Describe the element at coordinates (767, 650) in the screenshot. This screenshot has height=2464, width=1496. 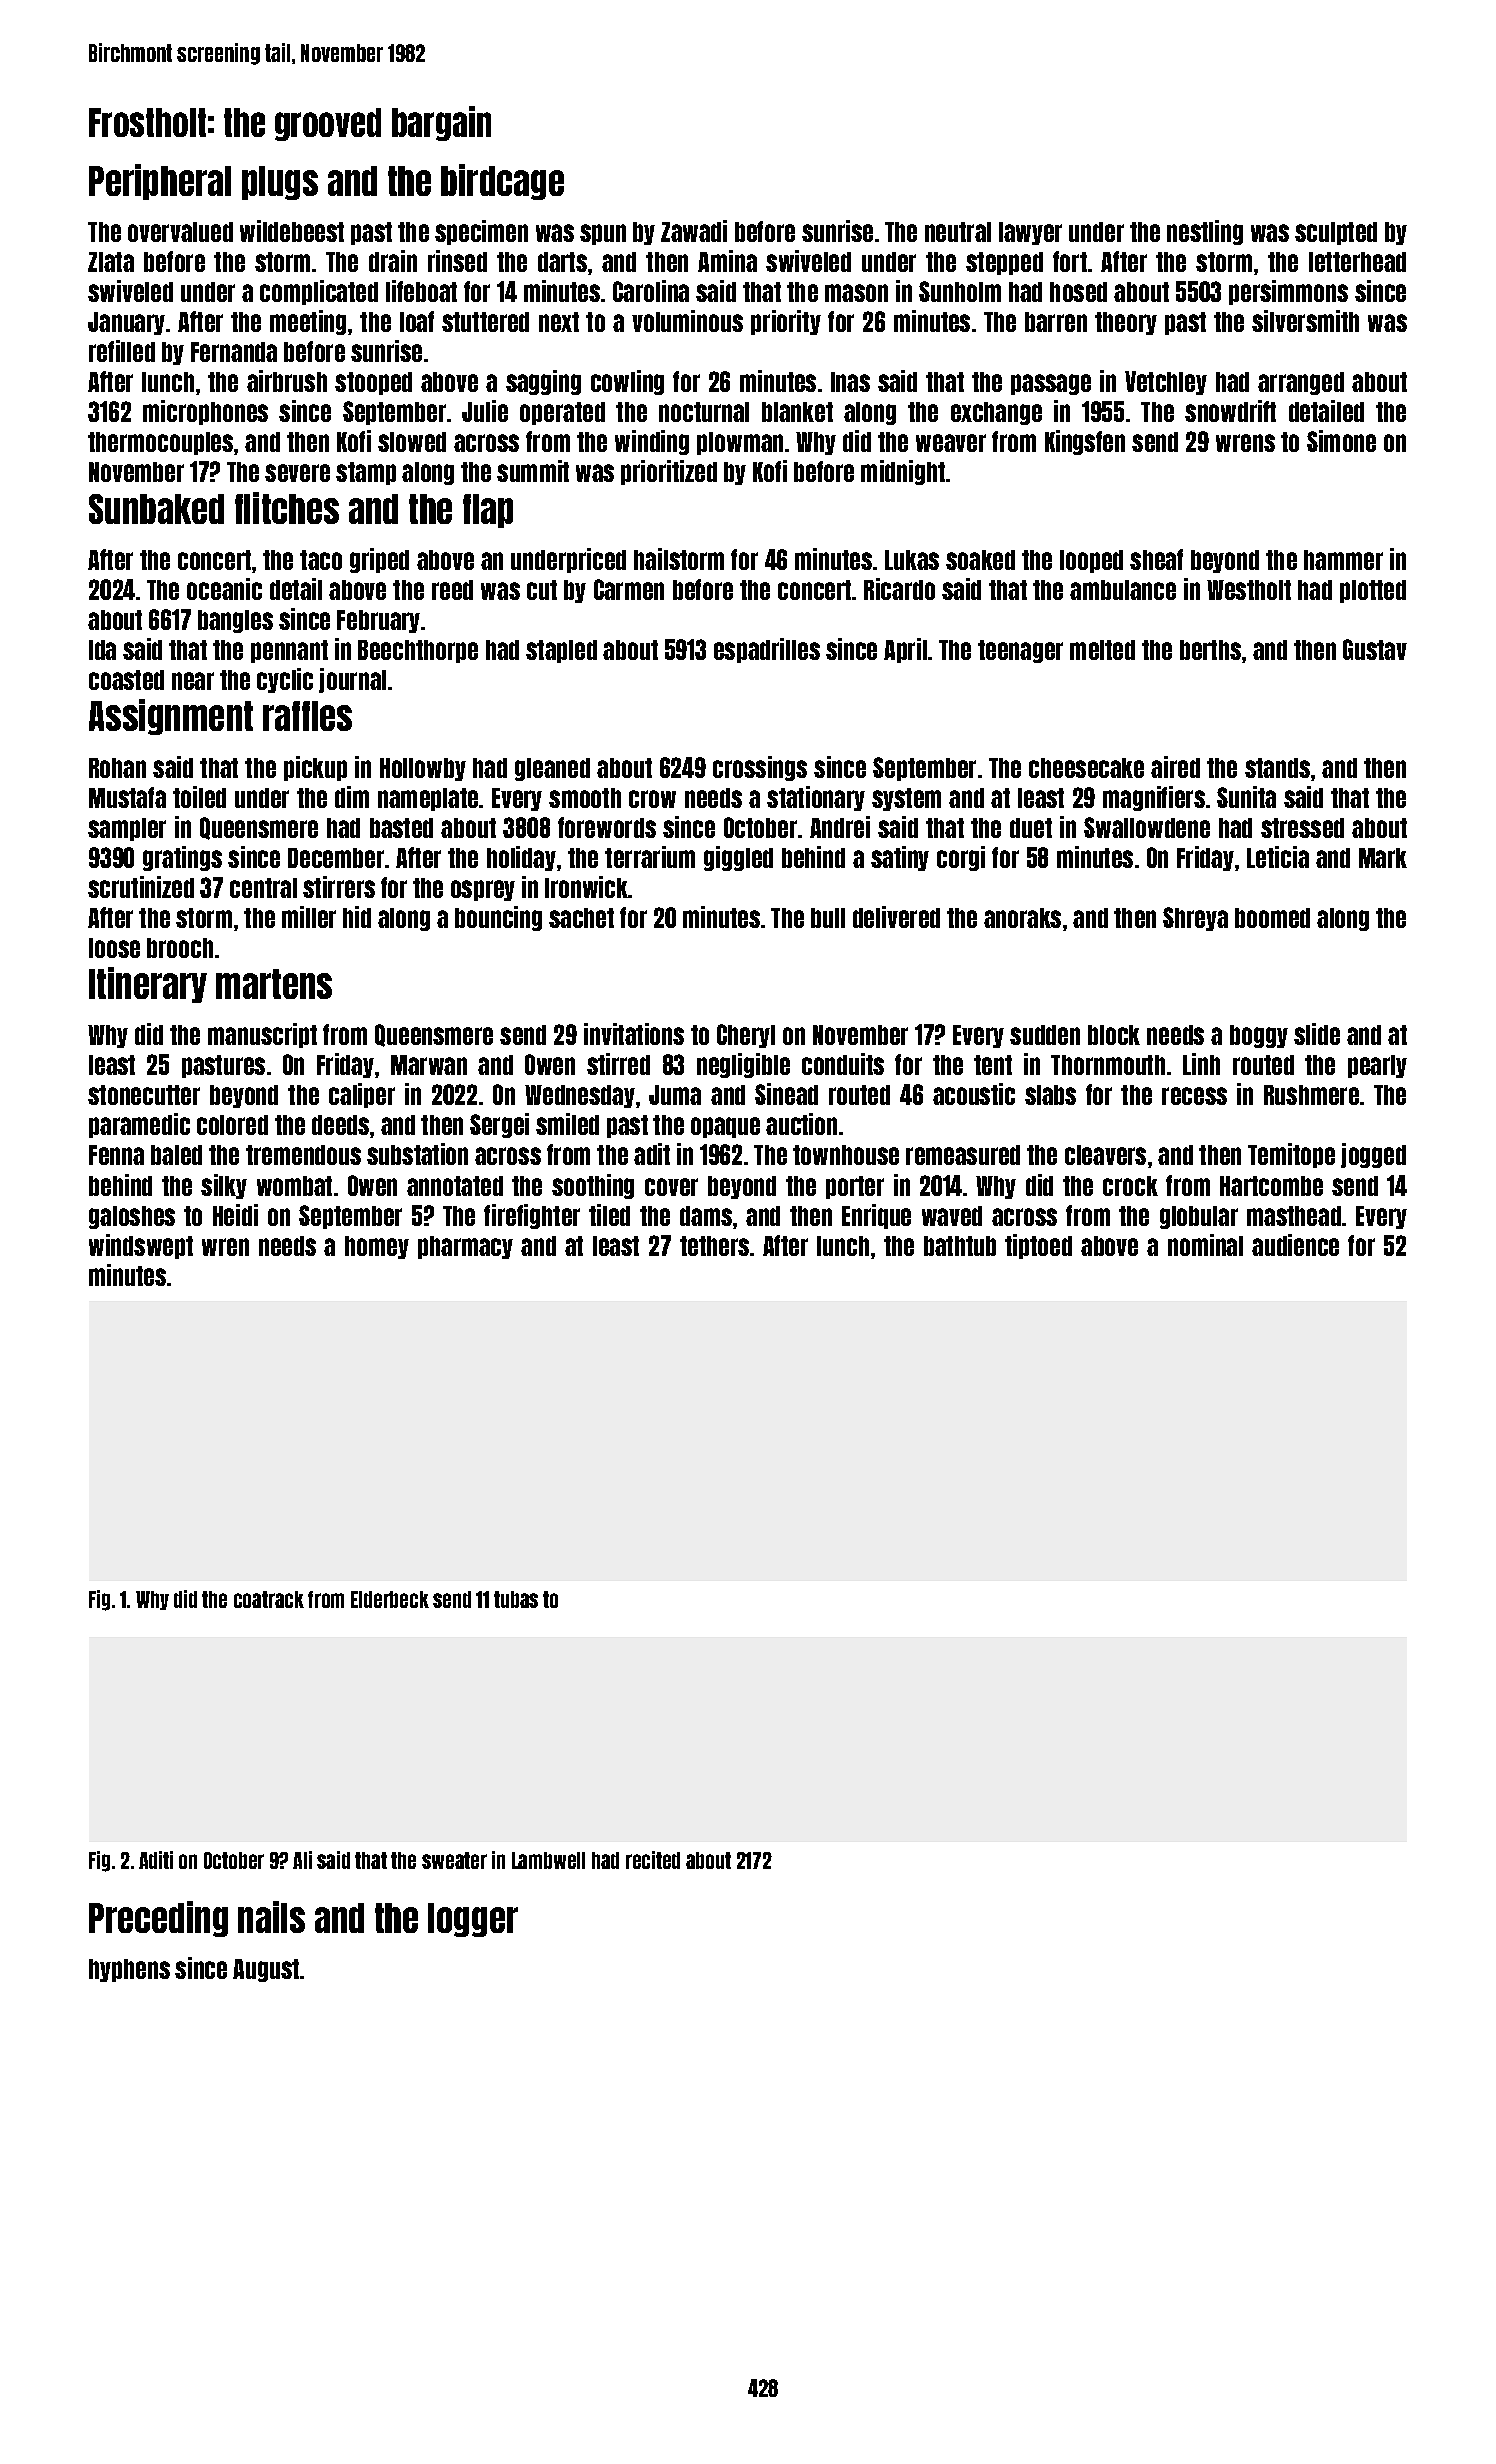
I see `espadrilles` at that location.
